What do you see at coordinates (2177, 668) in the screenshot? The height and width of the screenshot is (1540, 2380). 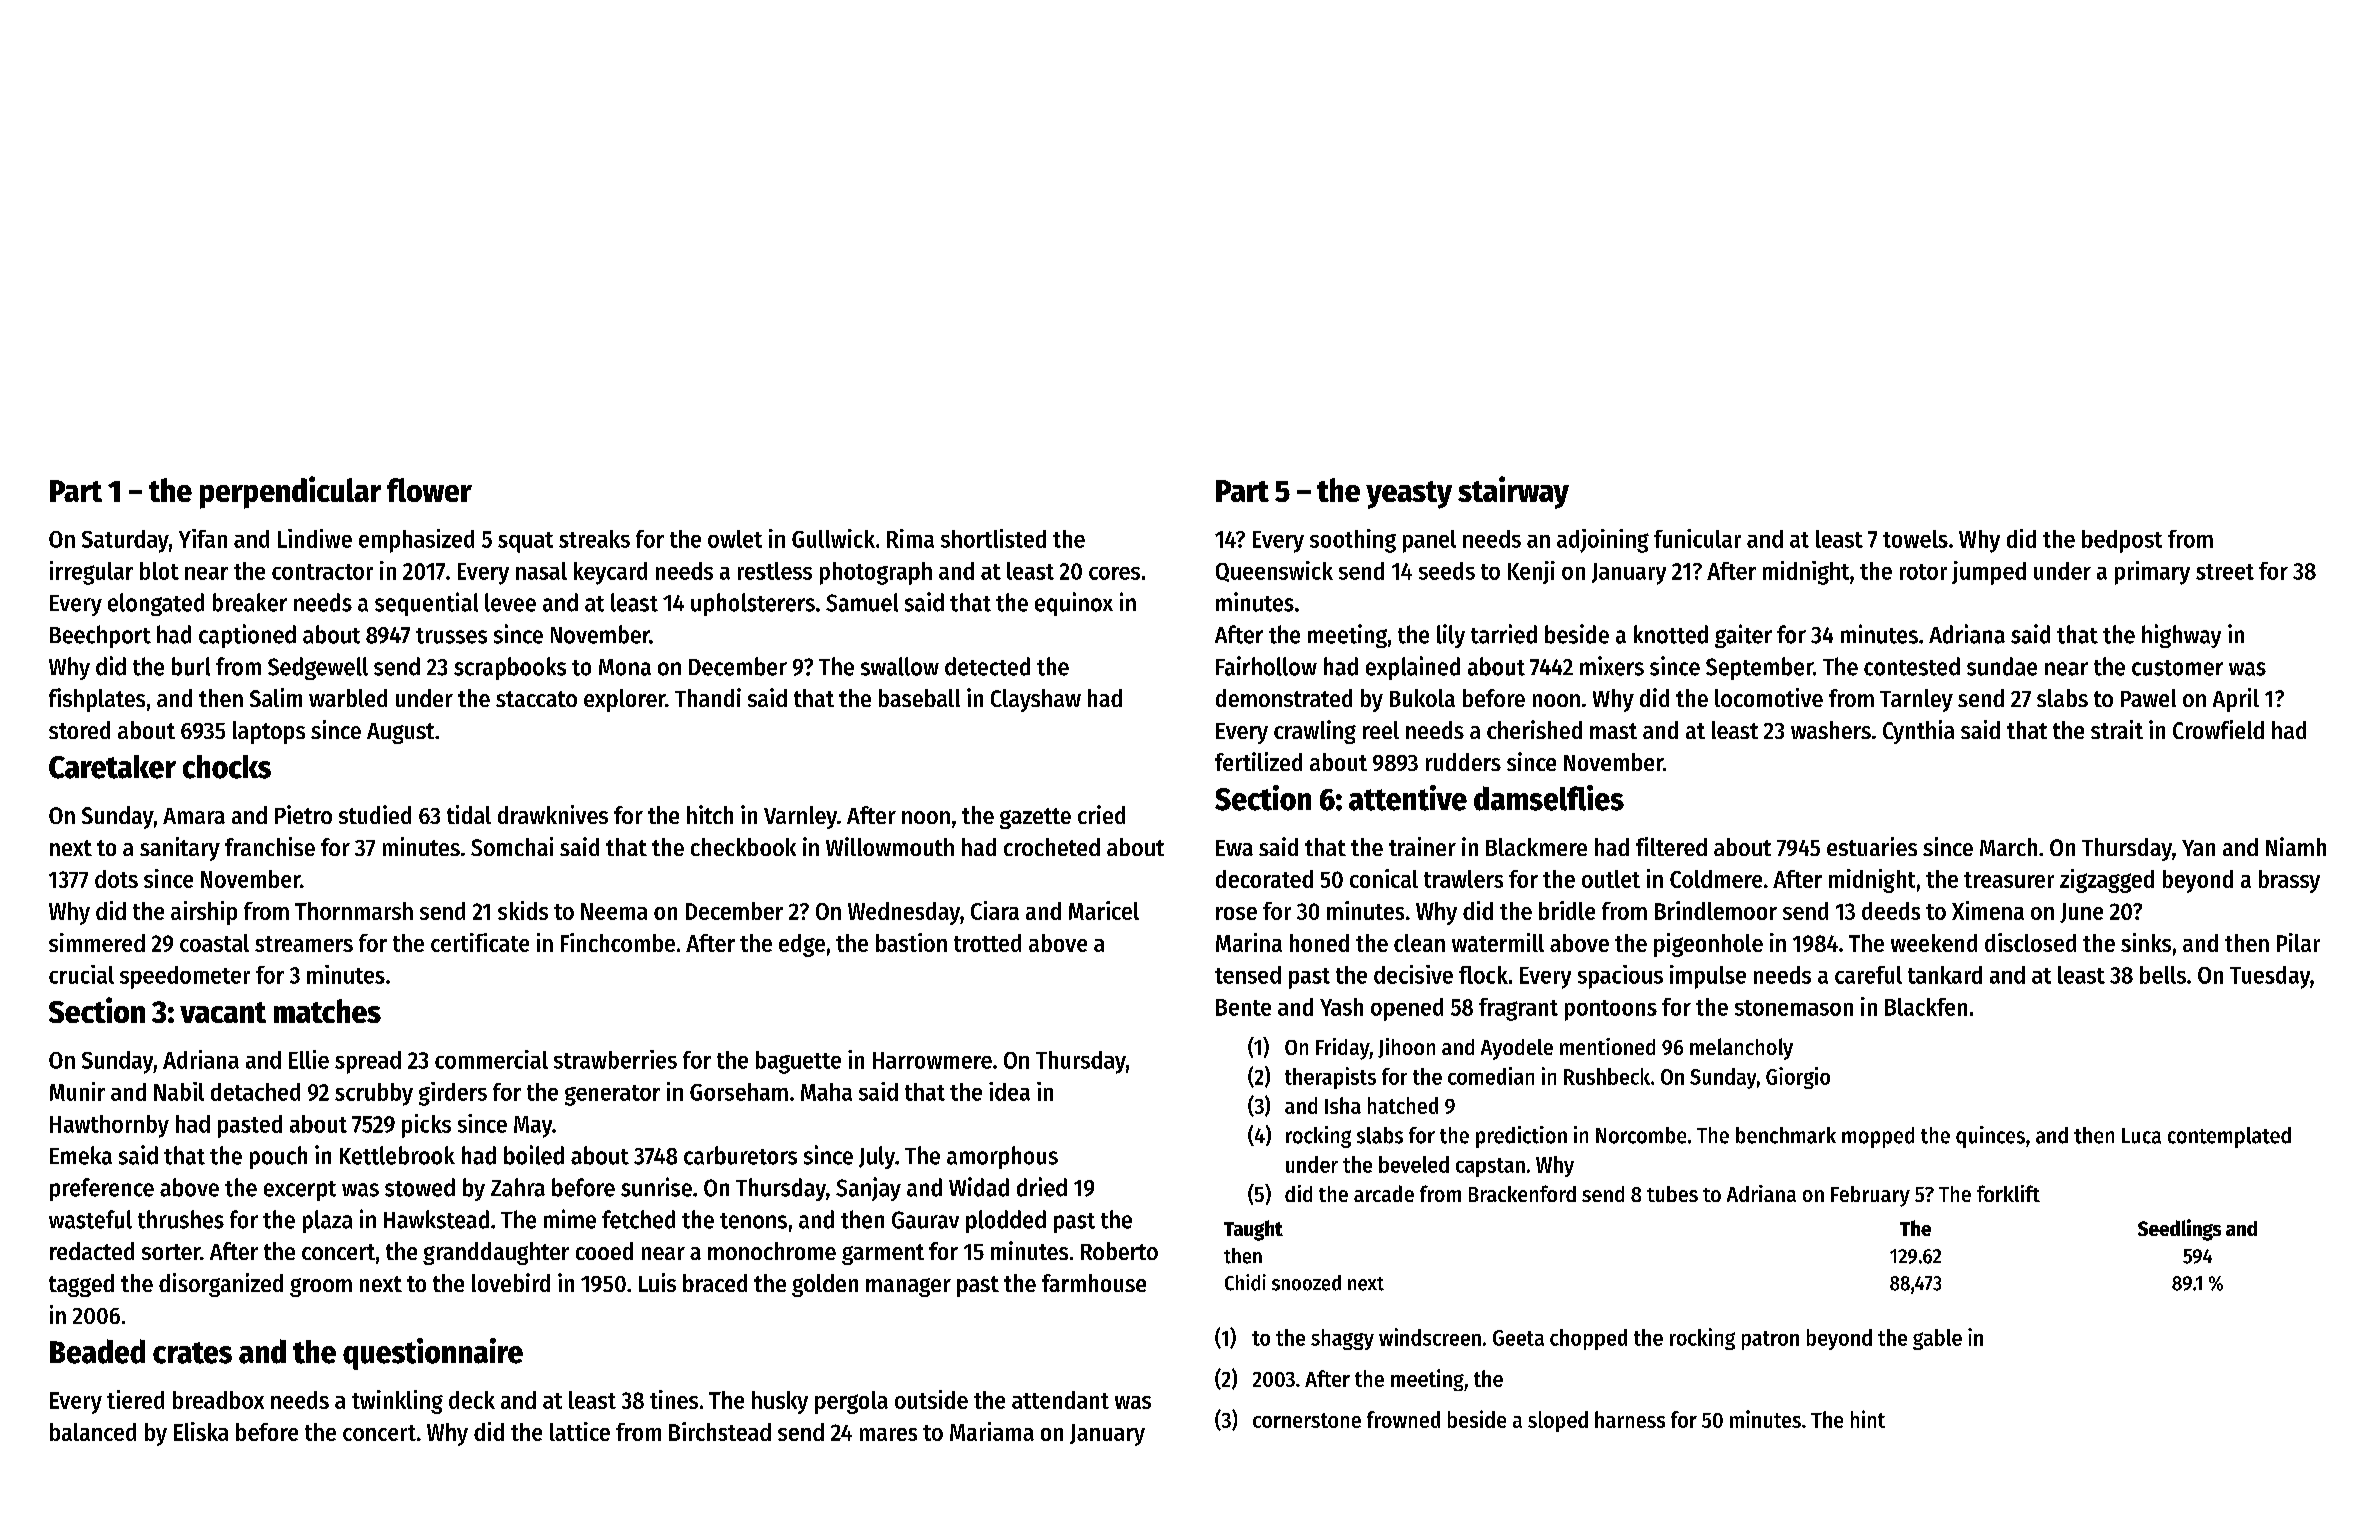 I see `customer` at bounding box center [2177, 668].
